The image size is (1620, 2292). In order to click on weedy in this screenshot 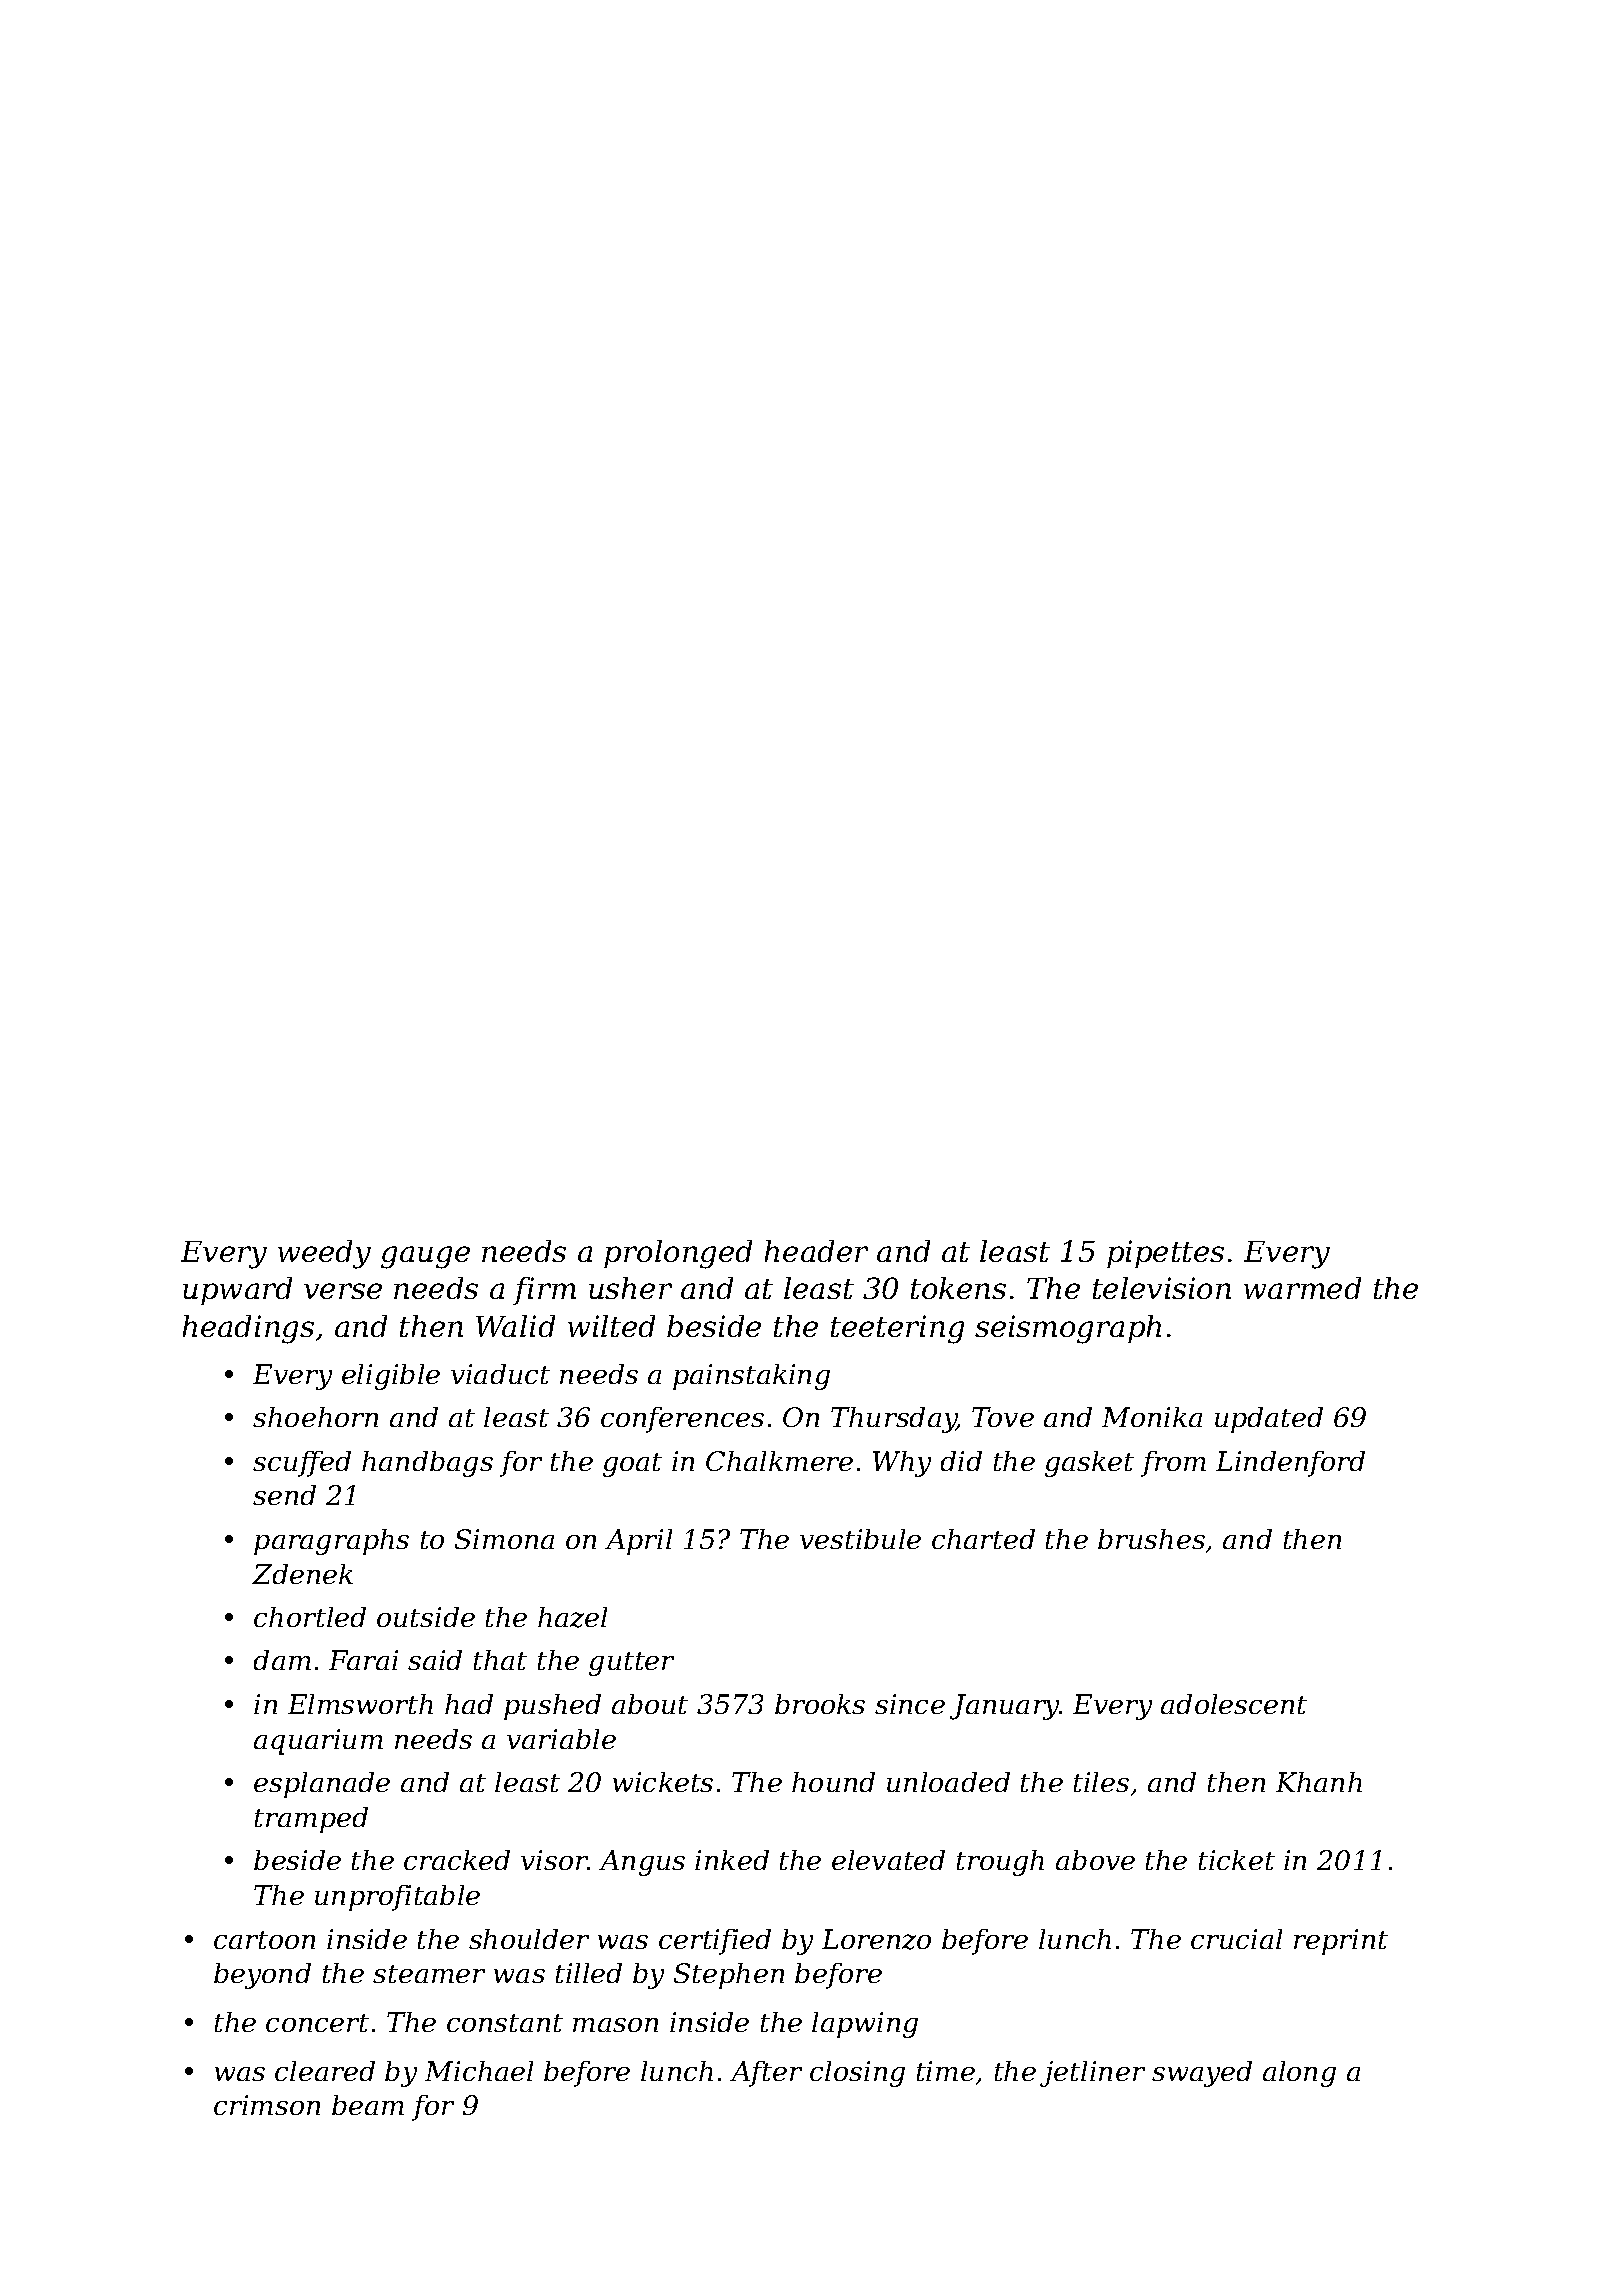, I will do `click(324, 1254)`.
